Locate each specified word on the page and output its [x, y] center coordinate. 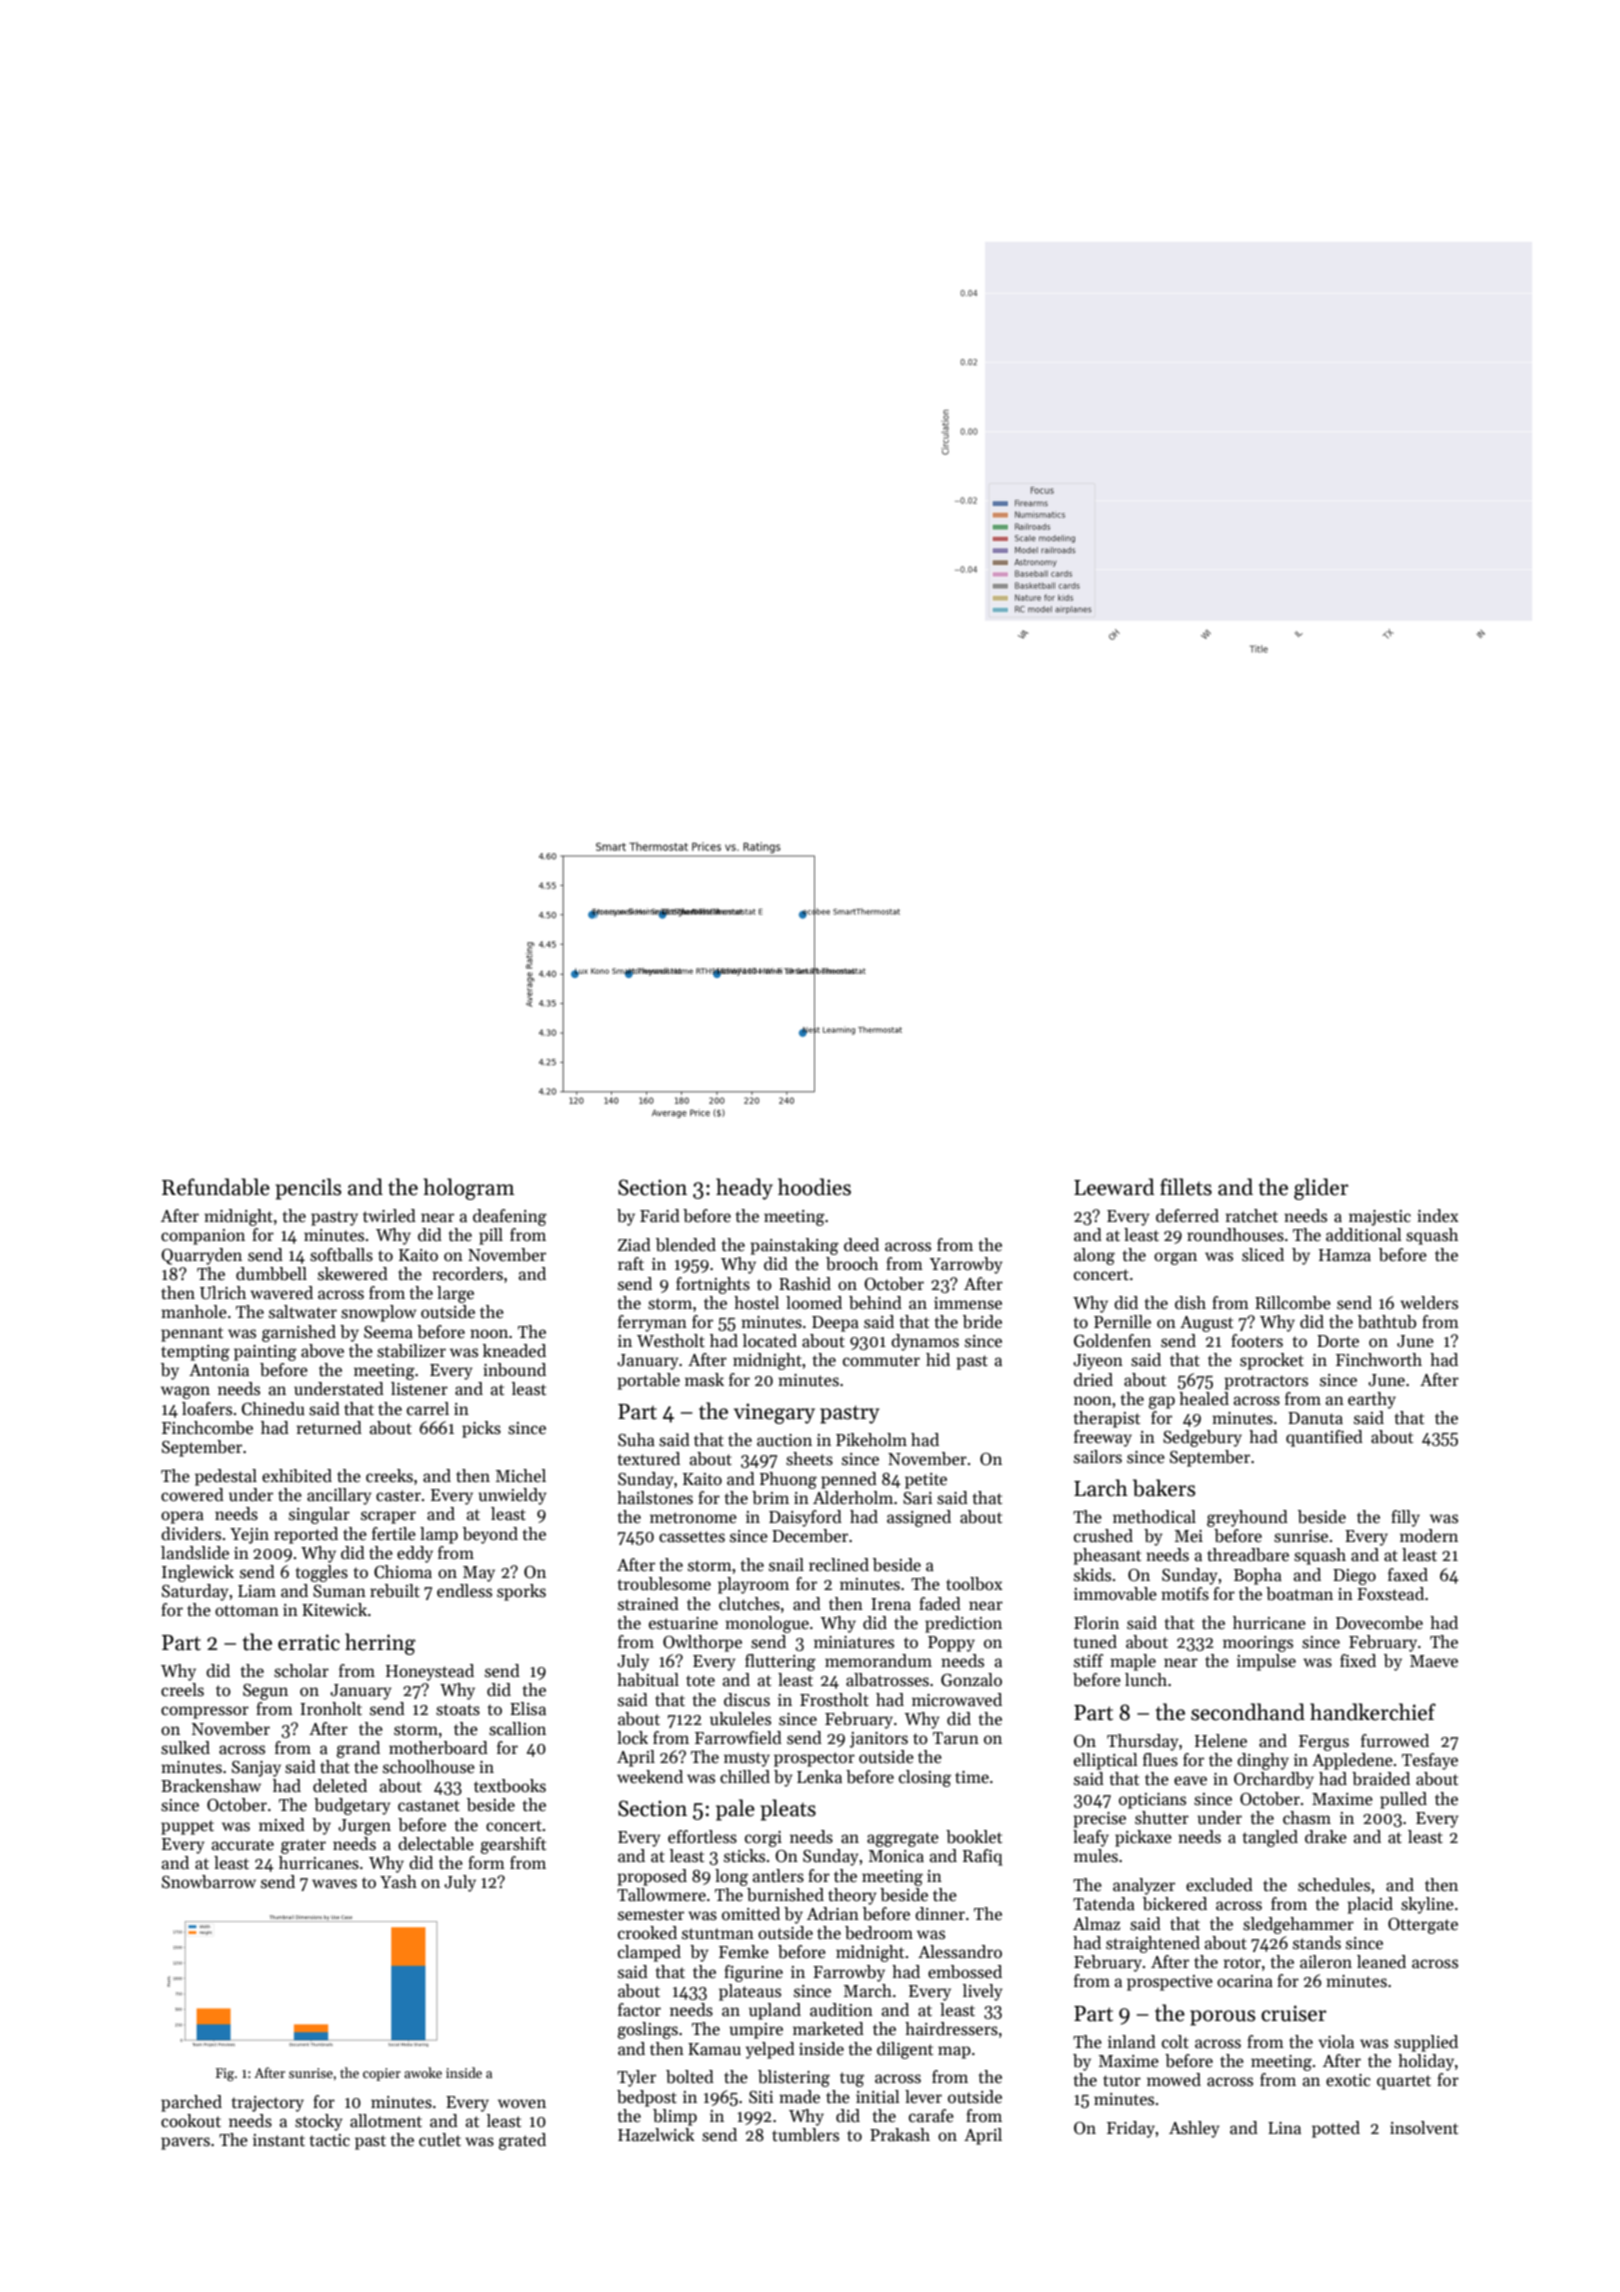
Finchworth [1379, 1360]
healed [1204, 1399]
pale [735, 1810]
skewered [353, 1274]
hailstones [655, 1498]
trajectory [268, 2104]
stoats [458, 1710]
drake [1326, 1837]
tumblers [805, 2135]
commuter [881, 1361]
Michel [521, 1476]
